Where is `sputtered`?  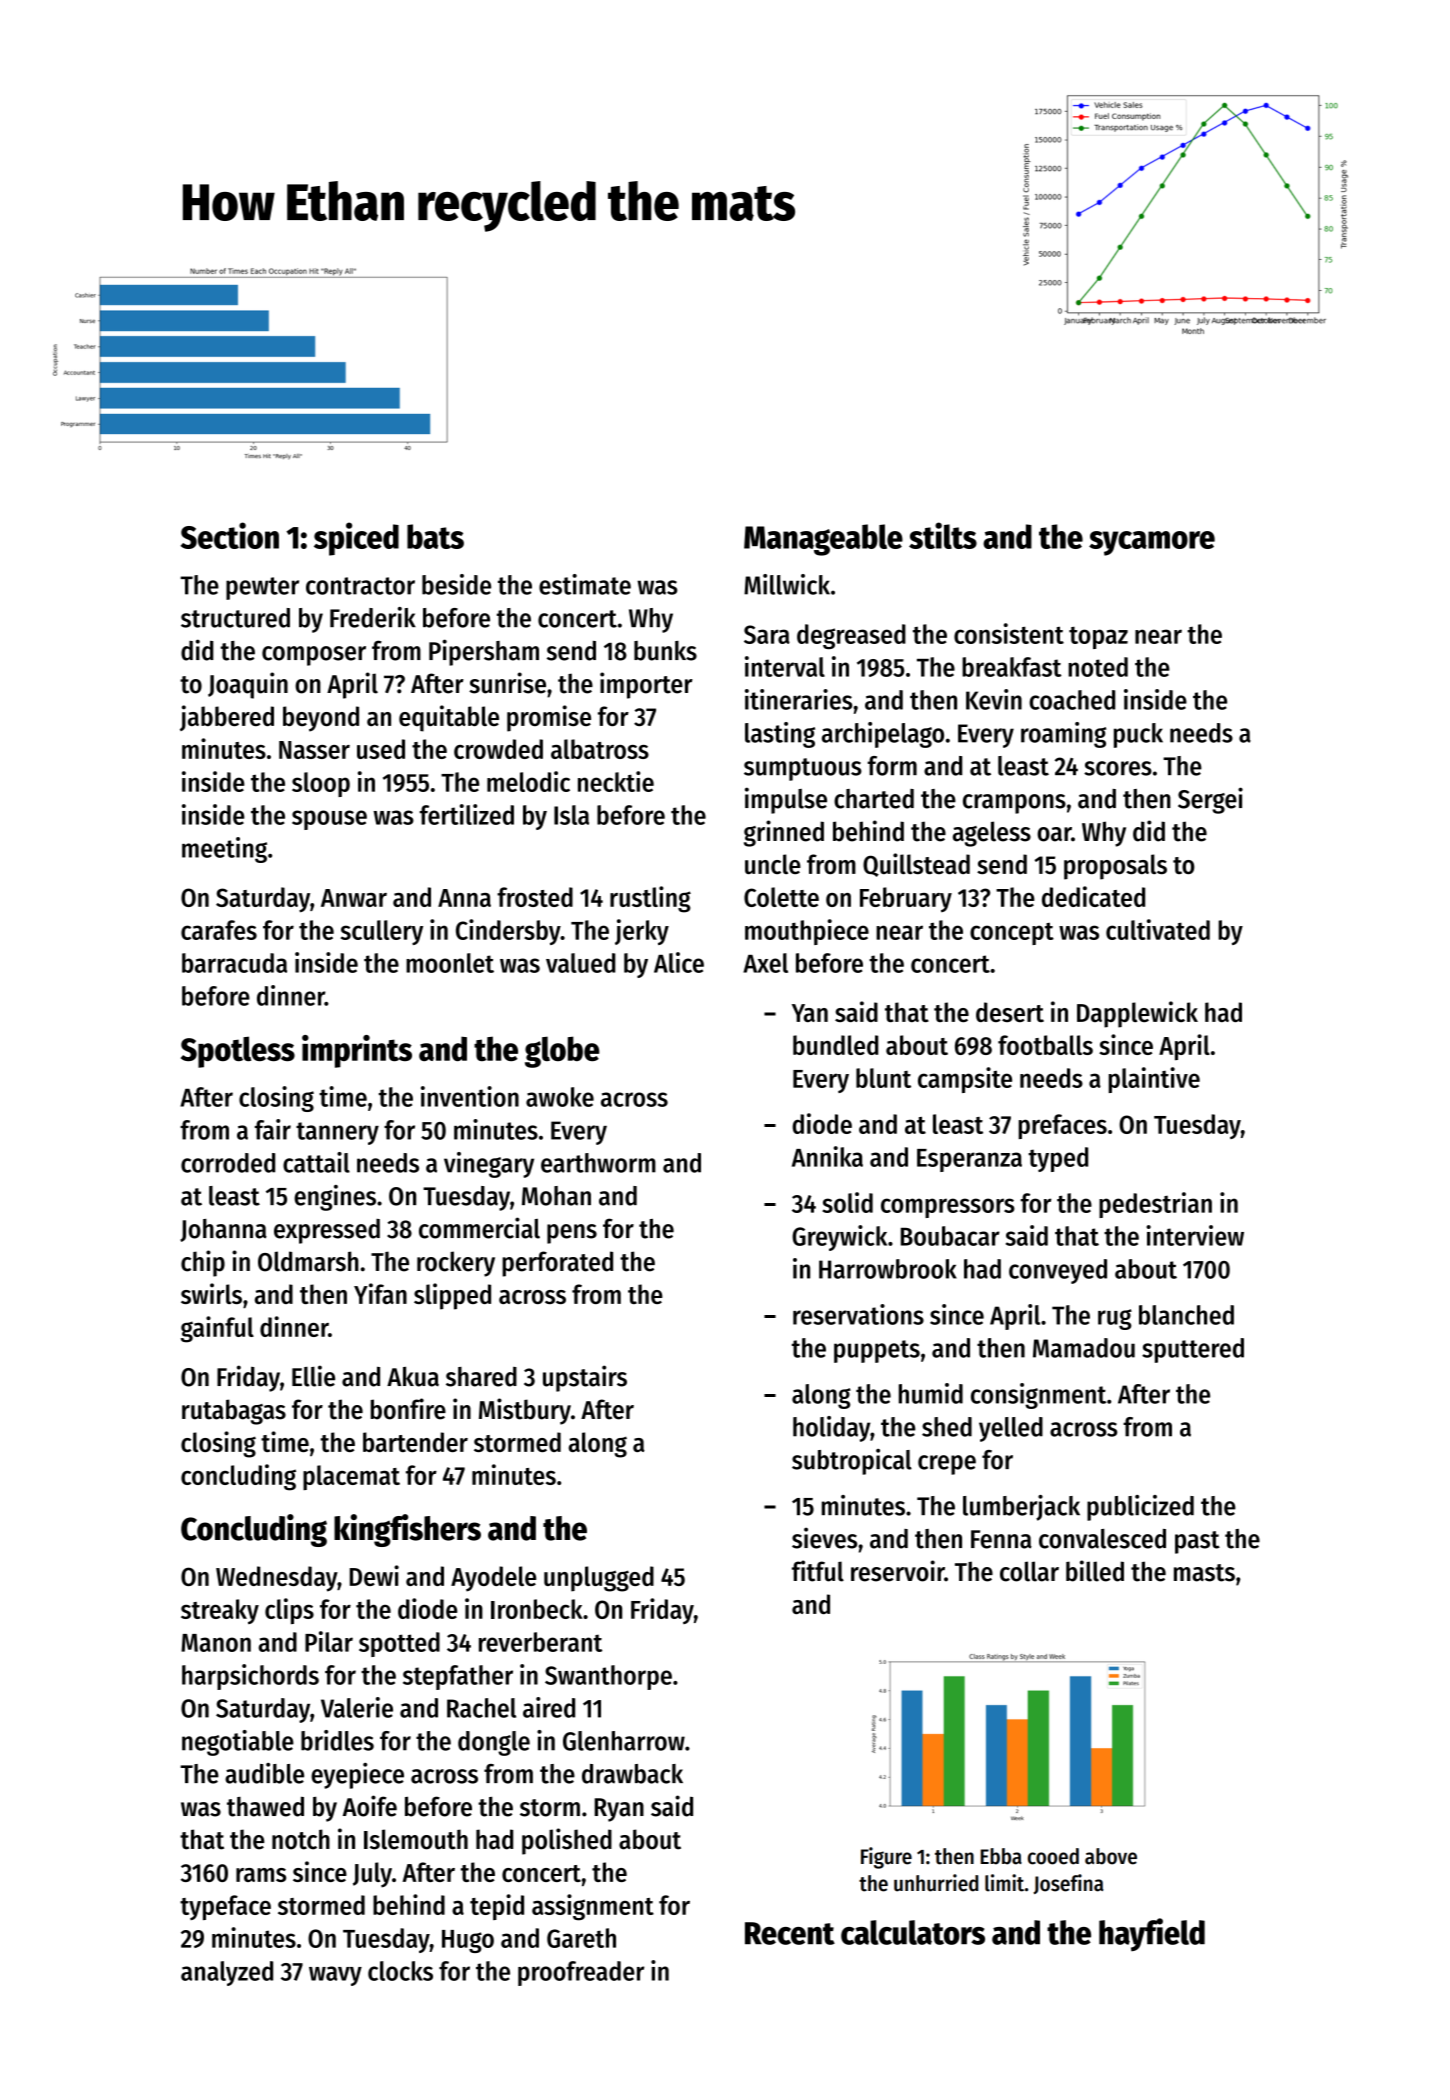 sputtered is located at coordinates (1193, 1350).
